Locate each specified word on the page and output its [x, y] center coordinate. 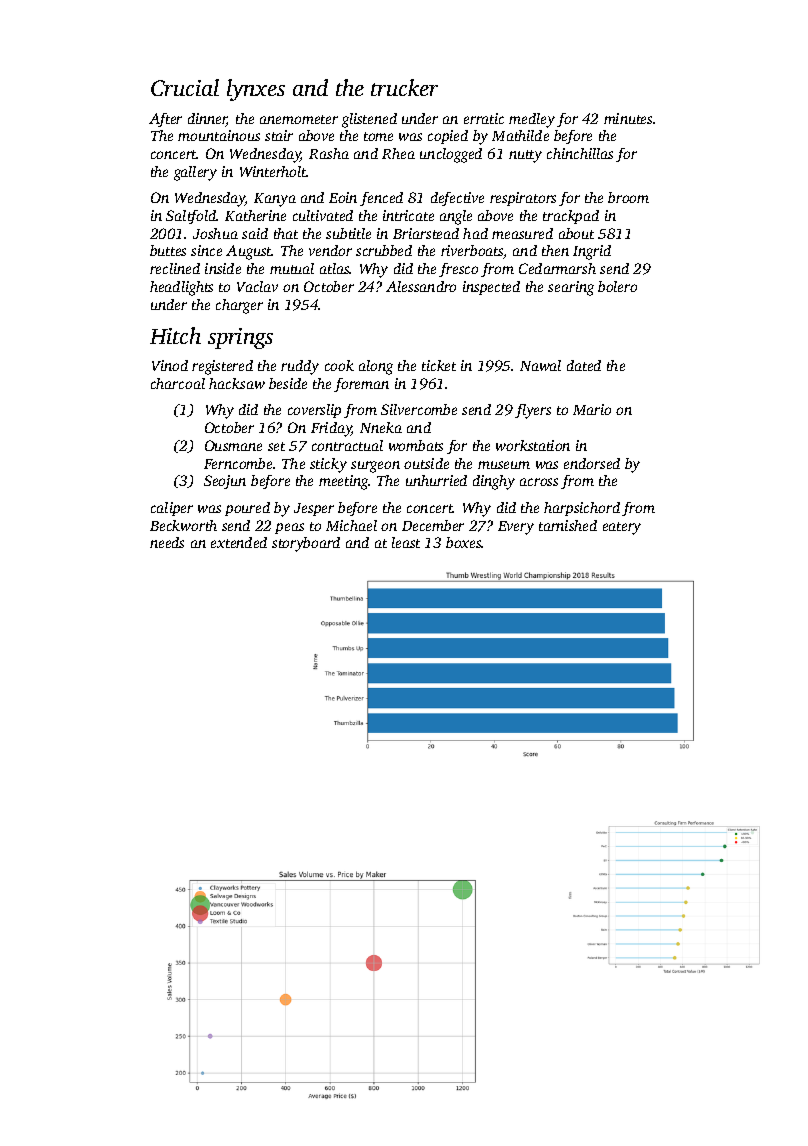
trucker [404, 87]
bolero [617, 286]
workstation [533, 445]
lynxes [256, 90]
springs [240, 338]
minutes [628, 118]
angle [456, 217]
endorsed [592, 463]
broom [628, 197]
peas [289, 528]
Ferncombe [238, 463]
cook [339, 365]
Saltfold [191, 217]
